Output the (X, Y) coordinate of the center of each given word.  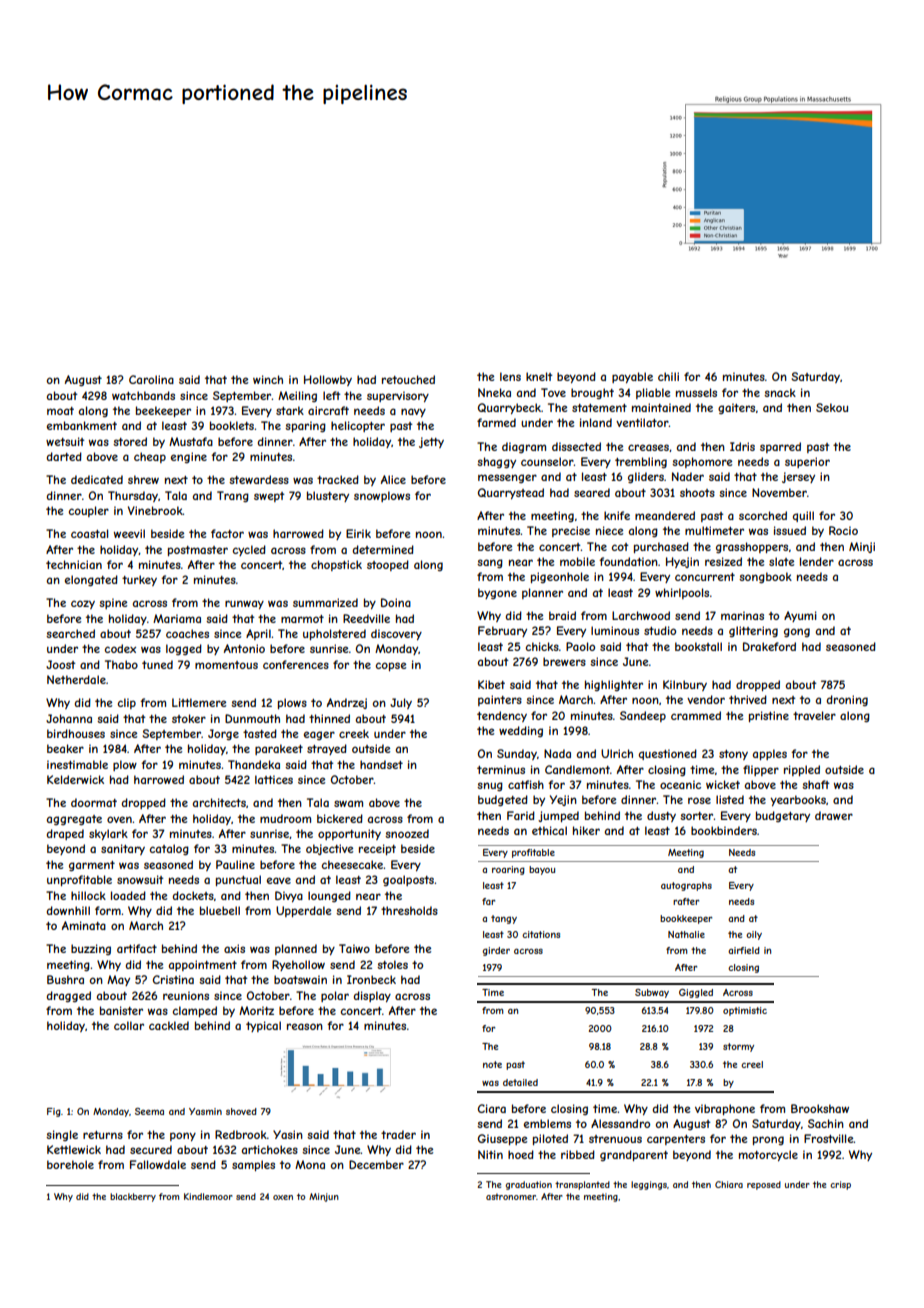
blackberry (133, 1197)
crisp (840, 1185)
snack (780, 392)
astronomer (511, 1196)
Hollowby (328, 380)
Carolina (151, 379)
